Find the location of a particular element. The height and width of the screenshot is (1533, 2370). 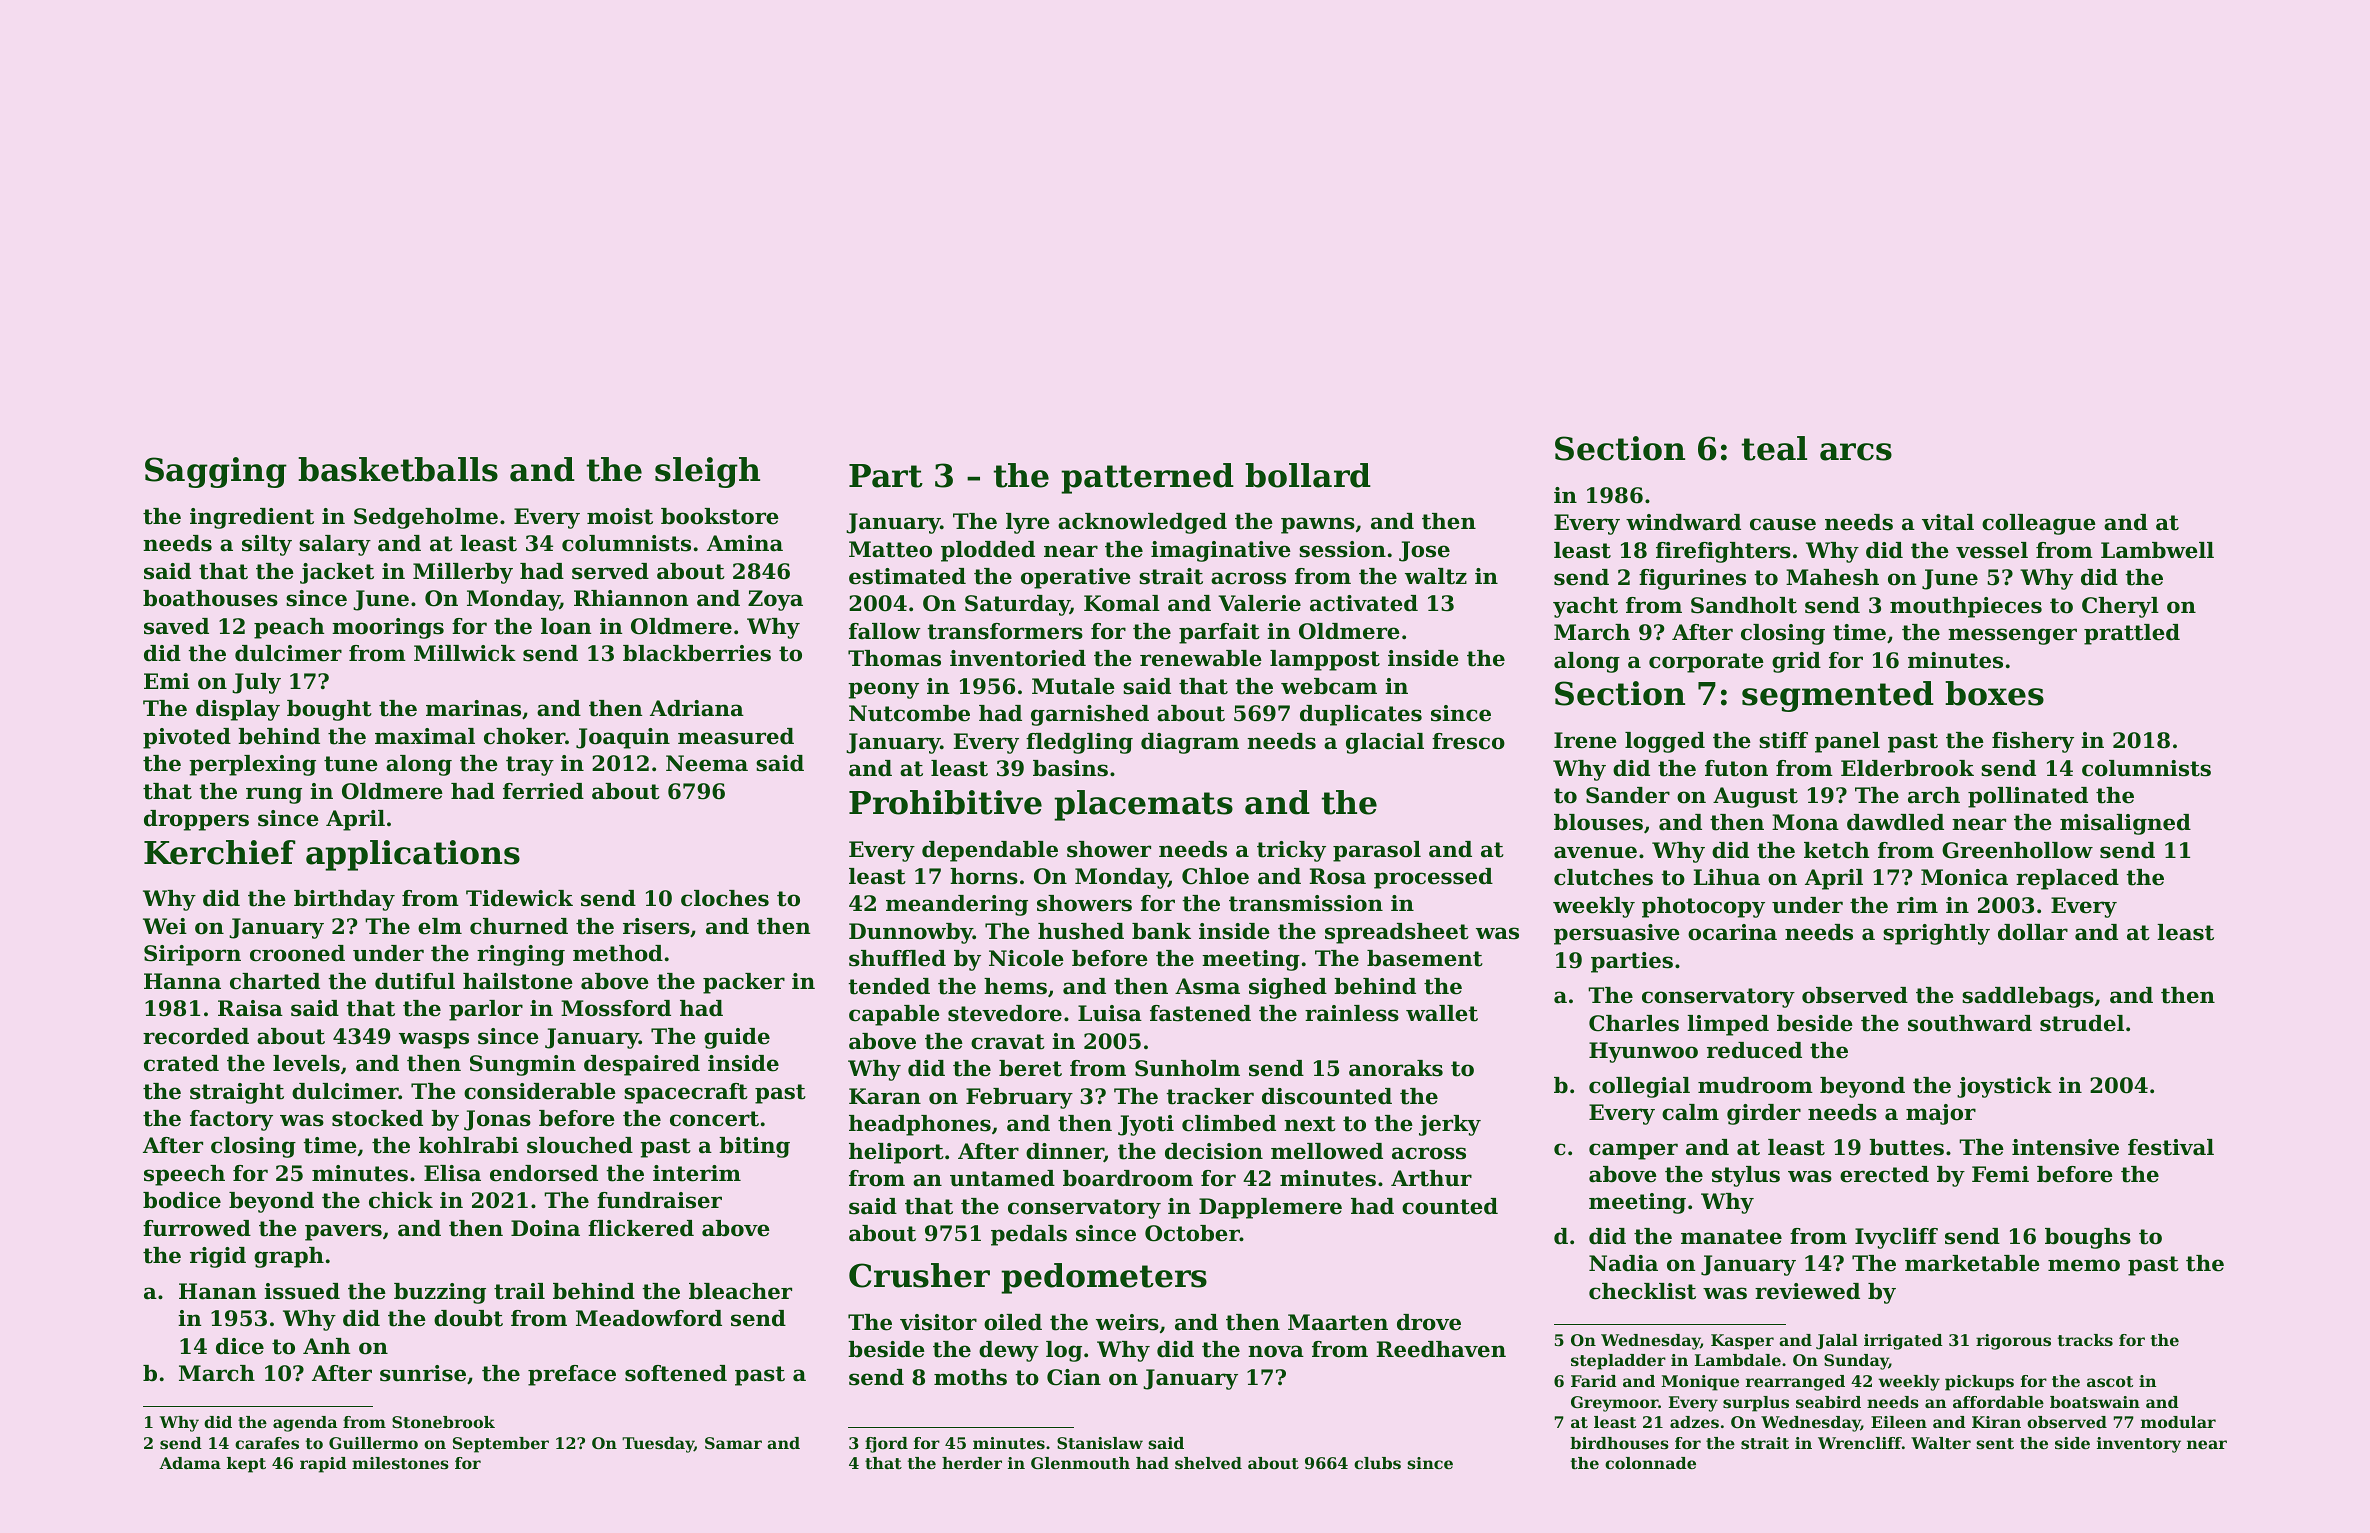

imaginative is located at coordinates (1221, 551).
